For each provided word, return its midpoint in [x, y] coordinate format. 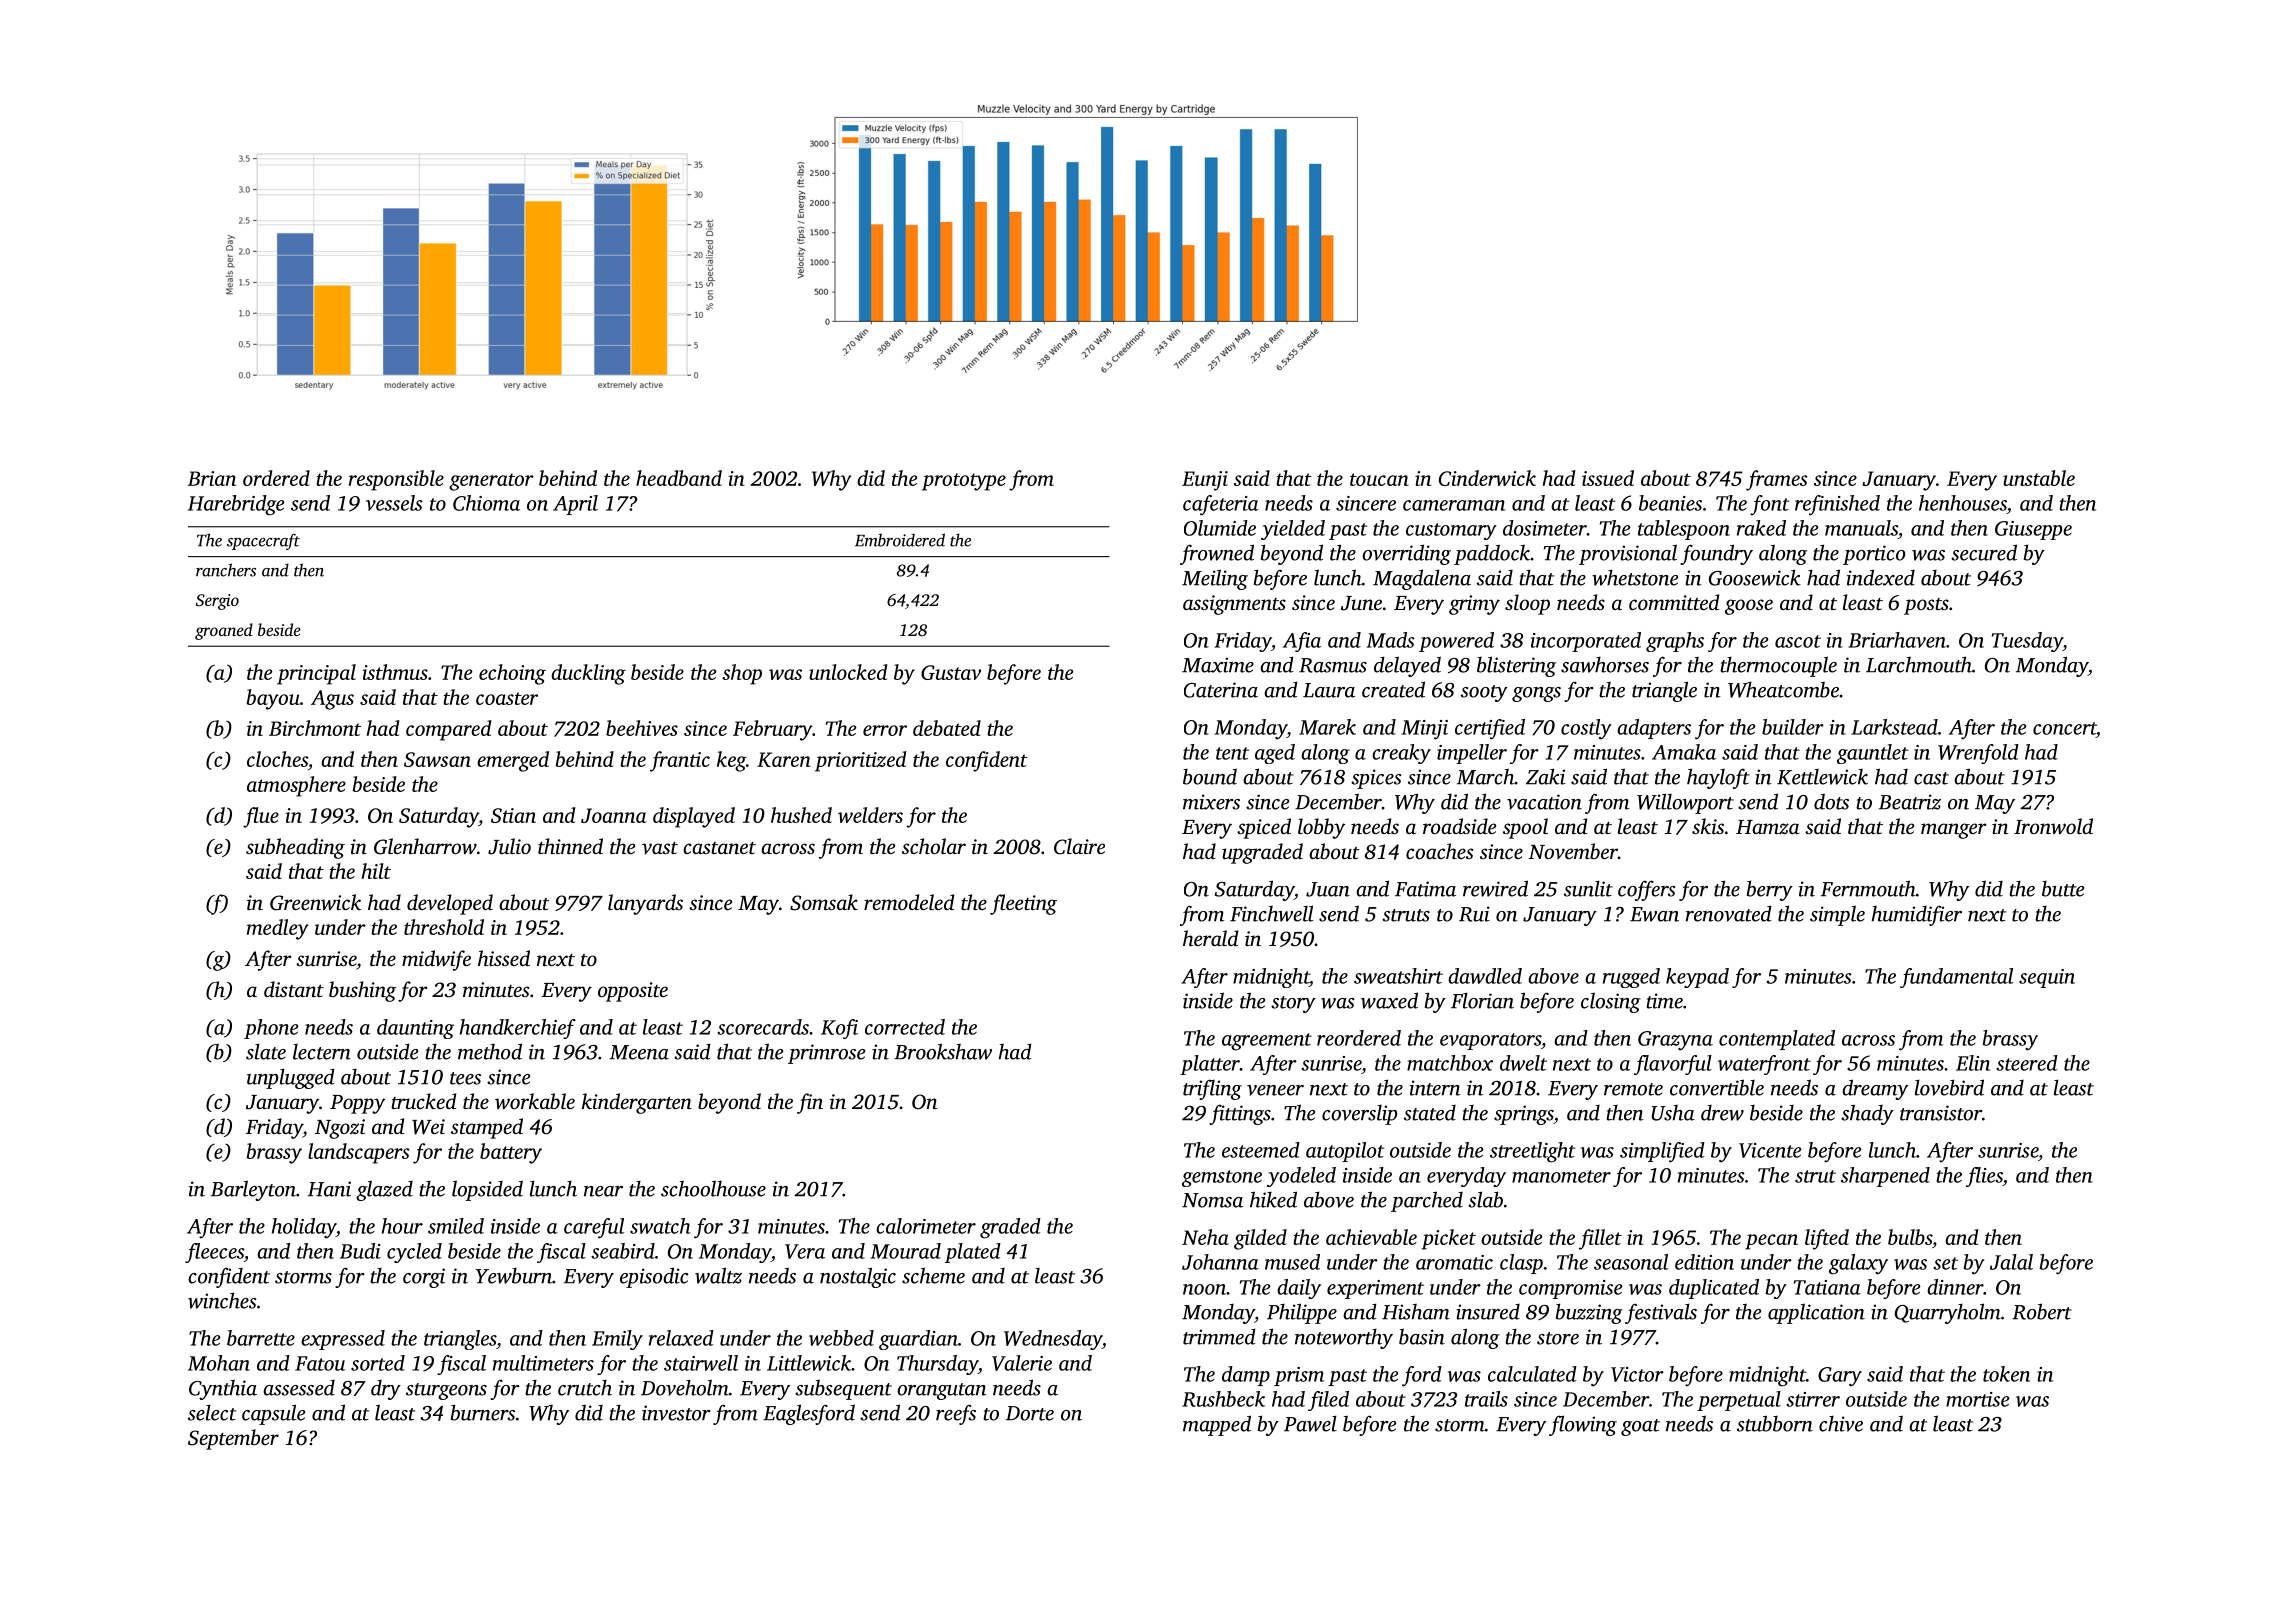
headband [679, 478]
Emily [617, 1340]
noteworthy [1344, 1339]
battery [511, 1153]
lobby [1321, 828]
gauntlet [1872, 754]
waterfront [1764, 1065]
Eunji [1205, 481]
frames [1777, 480]
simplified [1662, 1152]
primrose [826, 1054]
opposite [633, 992]
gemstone [1222, 1178]
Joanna [613, 815]
